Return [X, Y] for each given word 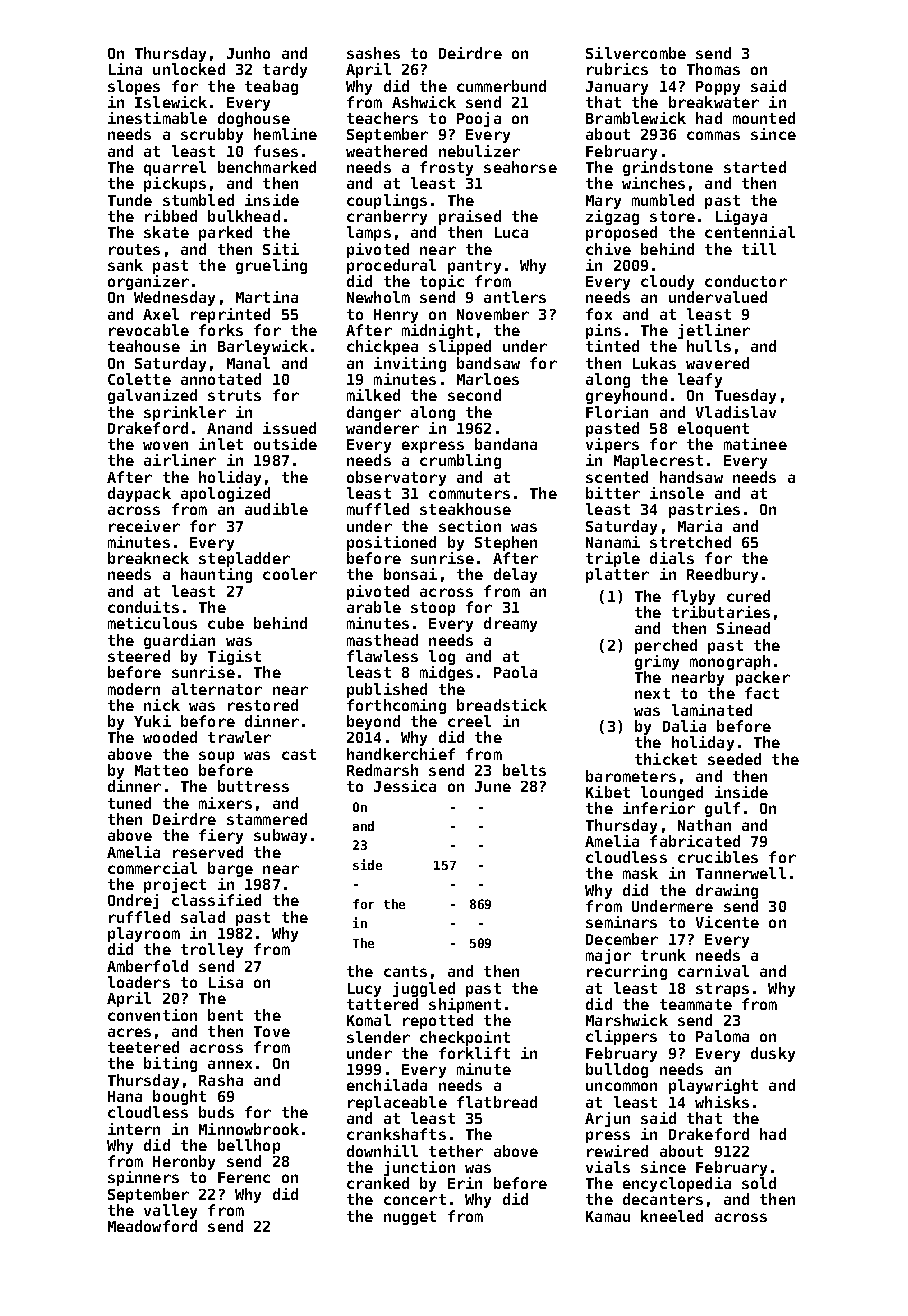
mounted [764, 118]
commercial [152, 868]
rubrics [617, 69]
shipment [465, 1005]
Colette [139, 379]
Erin [465, 1183]
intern [134, 1129]
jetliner [714, 331]
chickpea [382, 347]
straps [722, 990]
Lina [125, 69]
